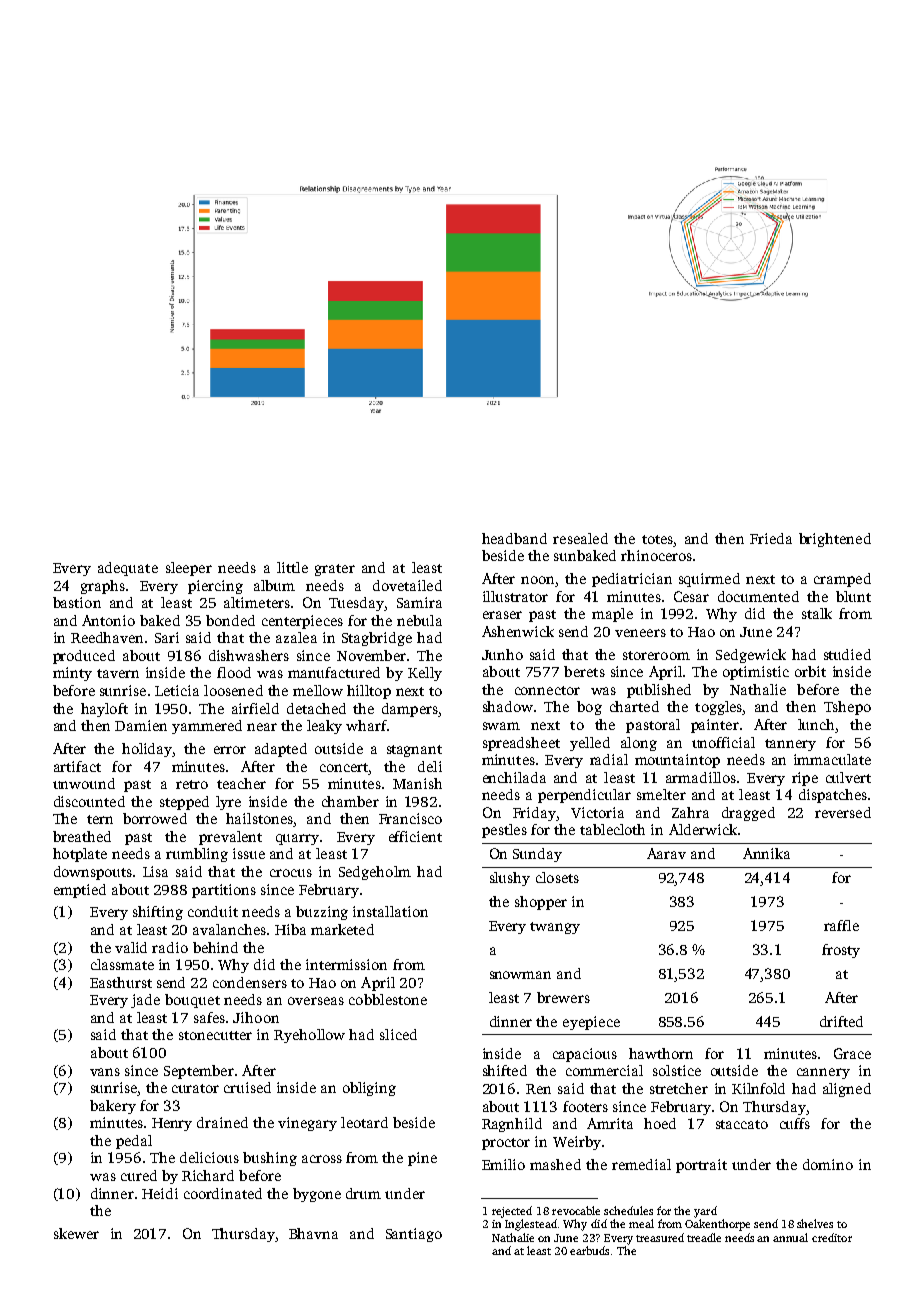 The image size is (924, 1308). Describe the element at coordinates (589, 1250) in the screenshot. I see `earbuds` at that location.
